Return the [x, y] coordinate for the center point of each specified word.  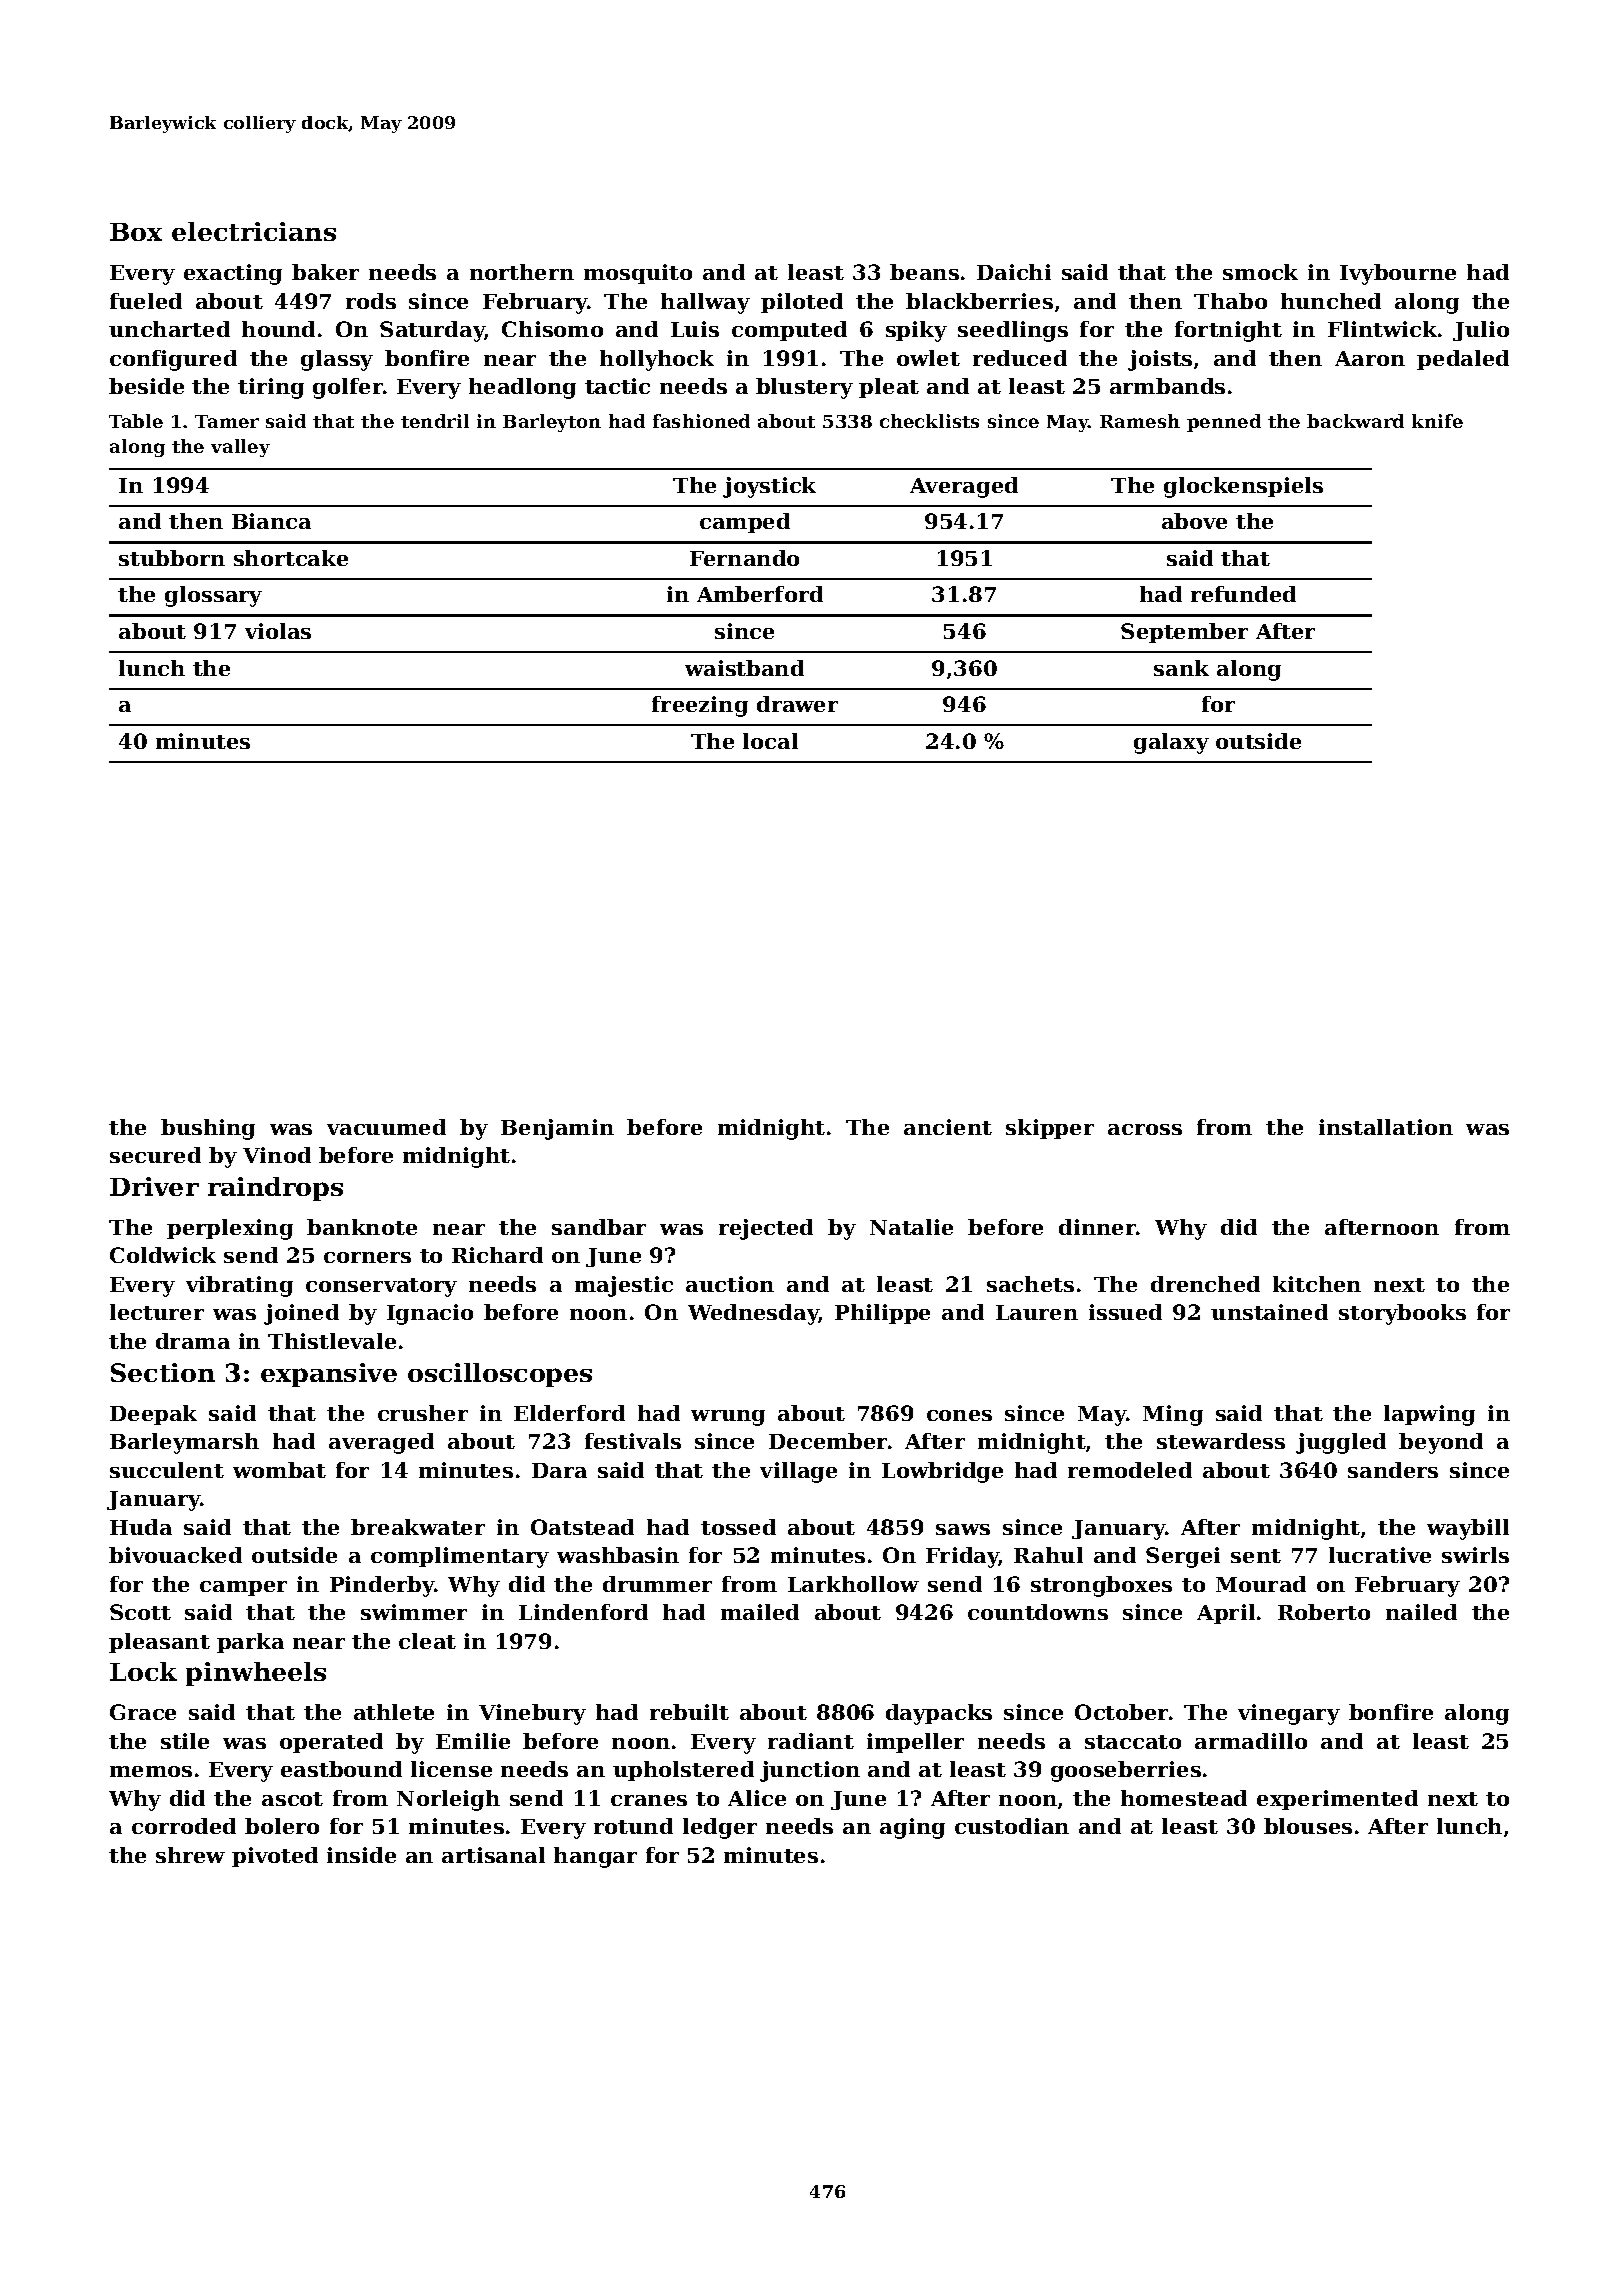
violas [278, 631]
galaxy [1171, 743]
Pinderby [382, 1586]
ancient [948, 1127]
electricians [254, 231]
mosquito [638, 274]
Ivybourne [1398, 274]
